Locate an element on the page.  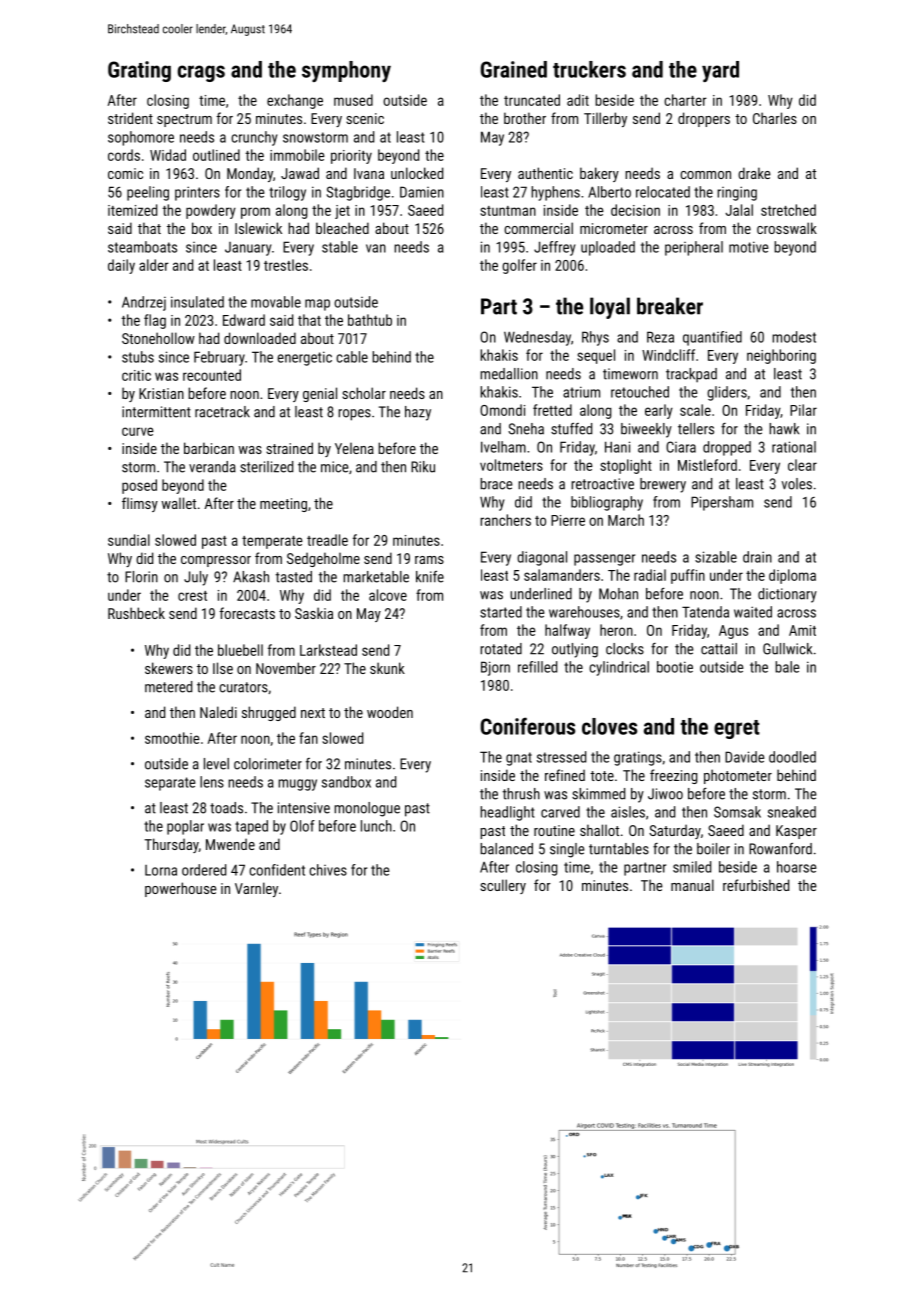
powerhouse is located at coordinates (180, 889).
